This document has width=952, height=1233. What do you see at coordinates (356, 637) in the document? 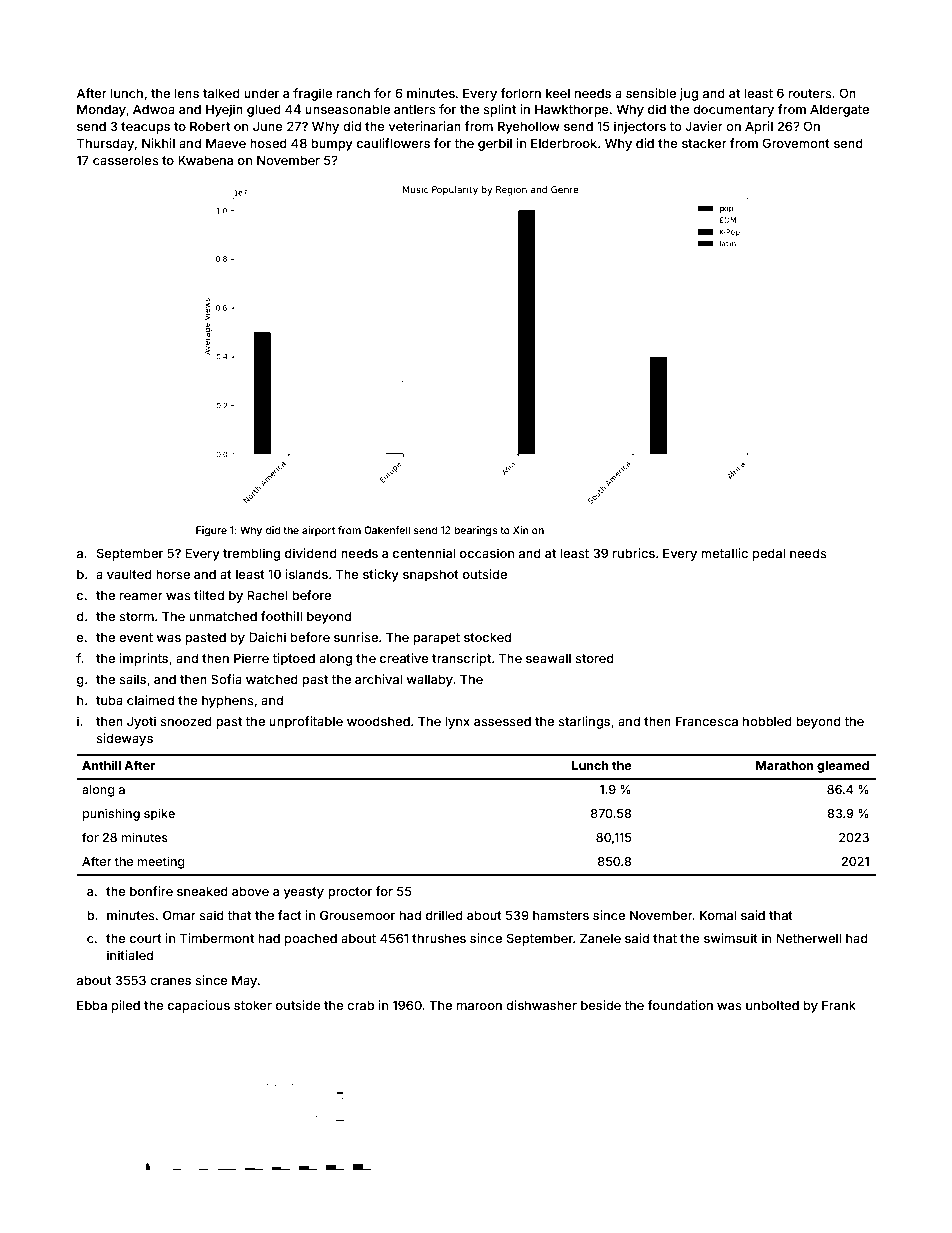
I see `sunrise` at bounding box center [356, 637].
